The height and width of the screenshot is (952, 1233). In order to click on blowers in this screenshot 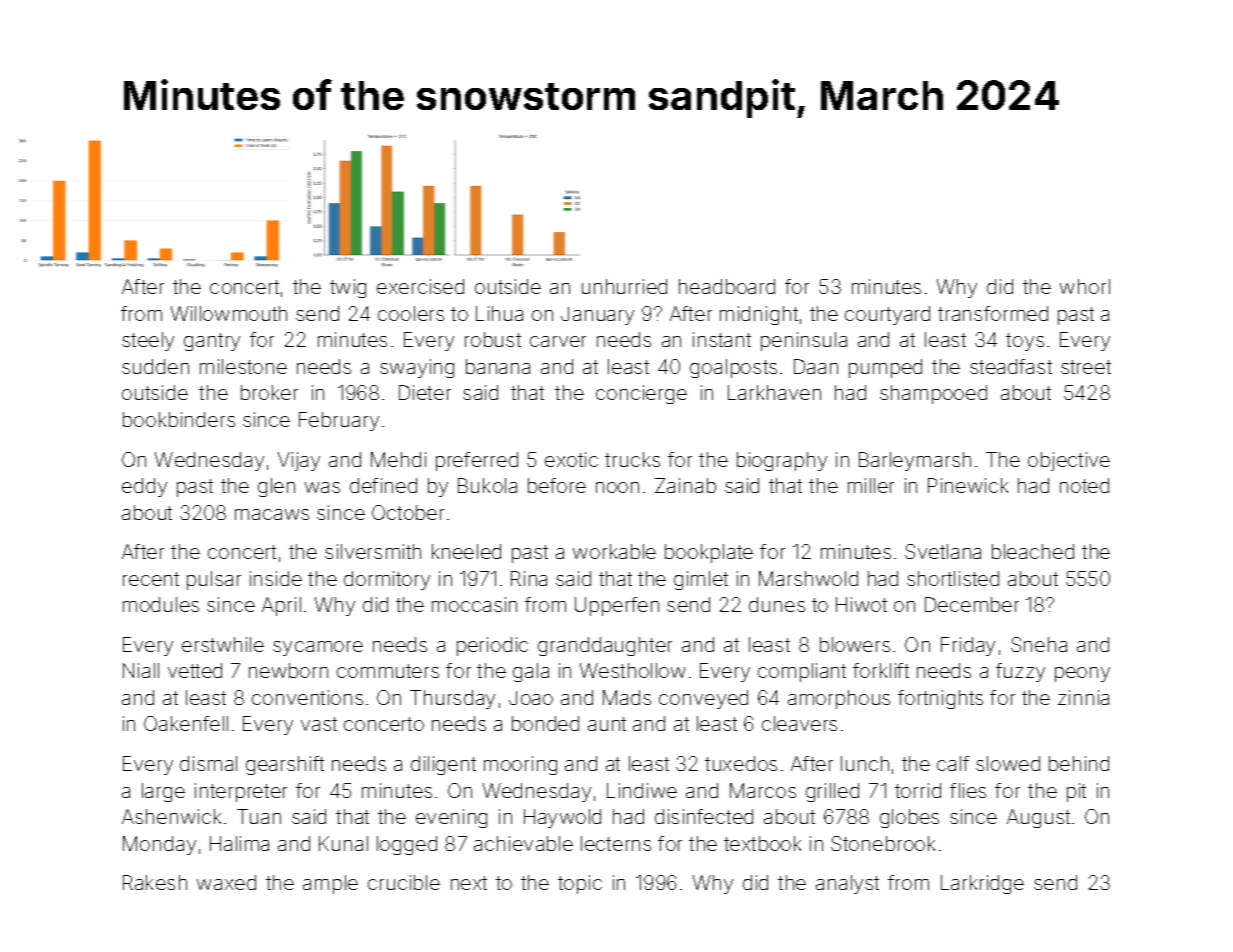, I will do `click(855, 644)`.
